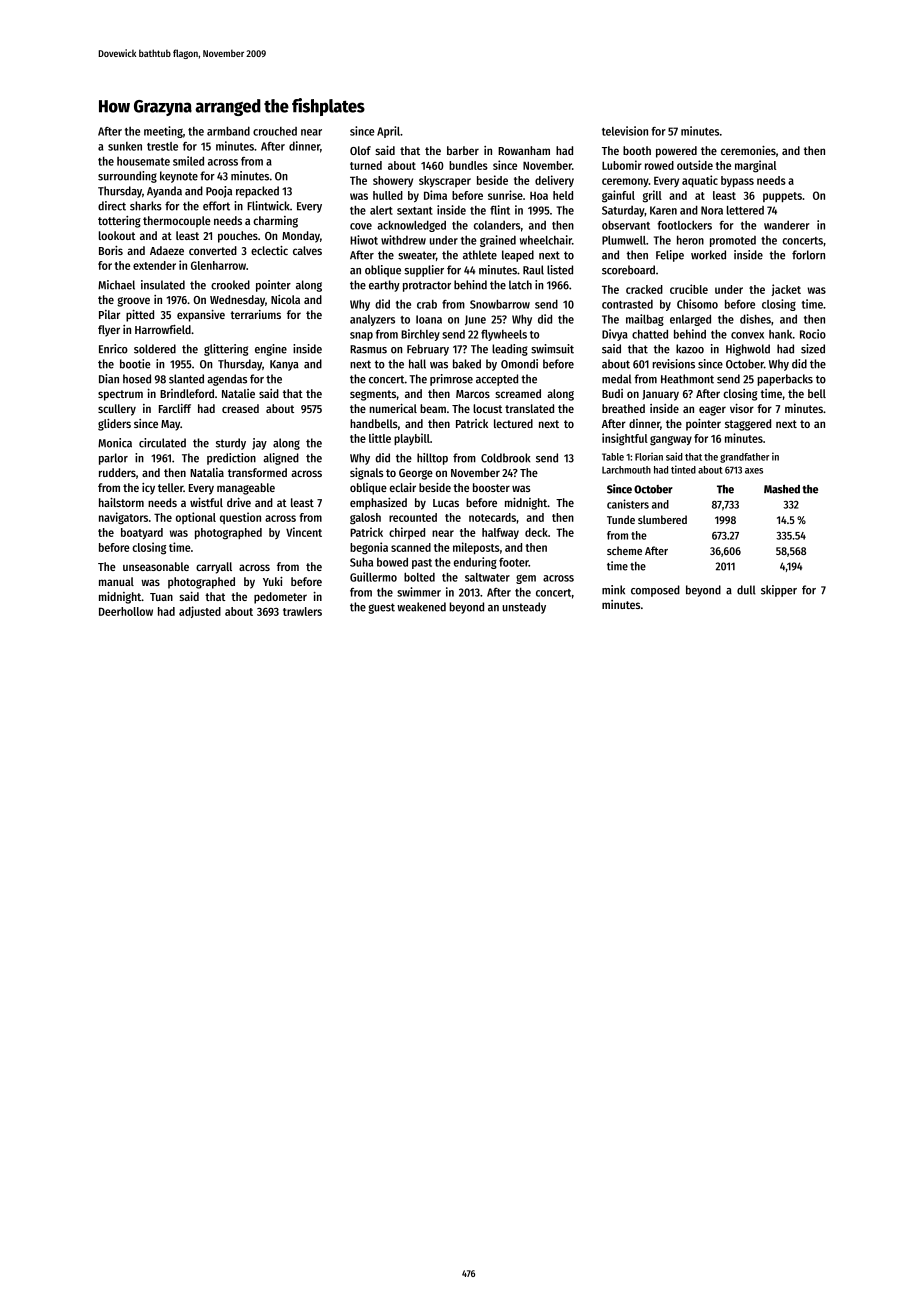 This screenshot has width=924, height=1308. I want to click on scullery, so click(117, 410).
